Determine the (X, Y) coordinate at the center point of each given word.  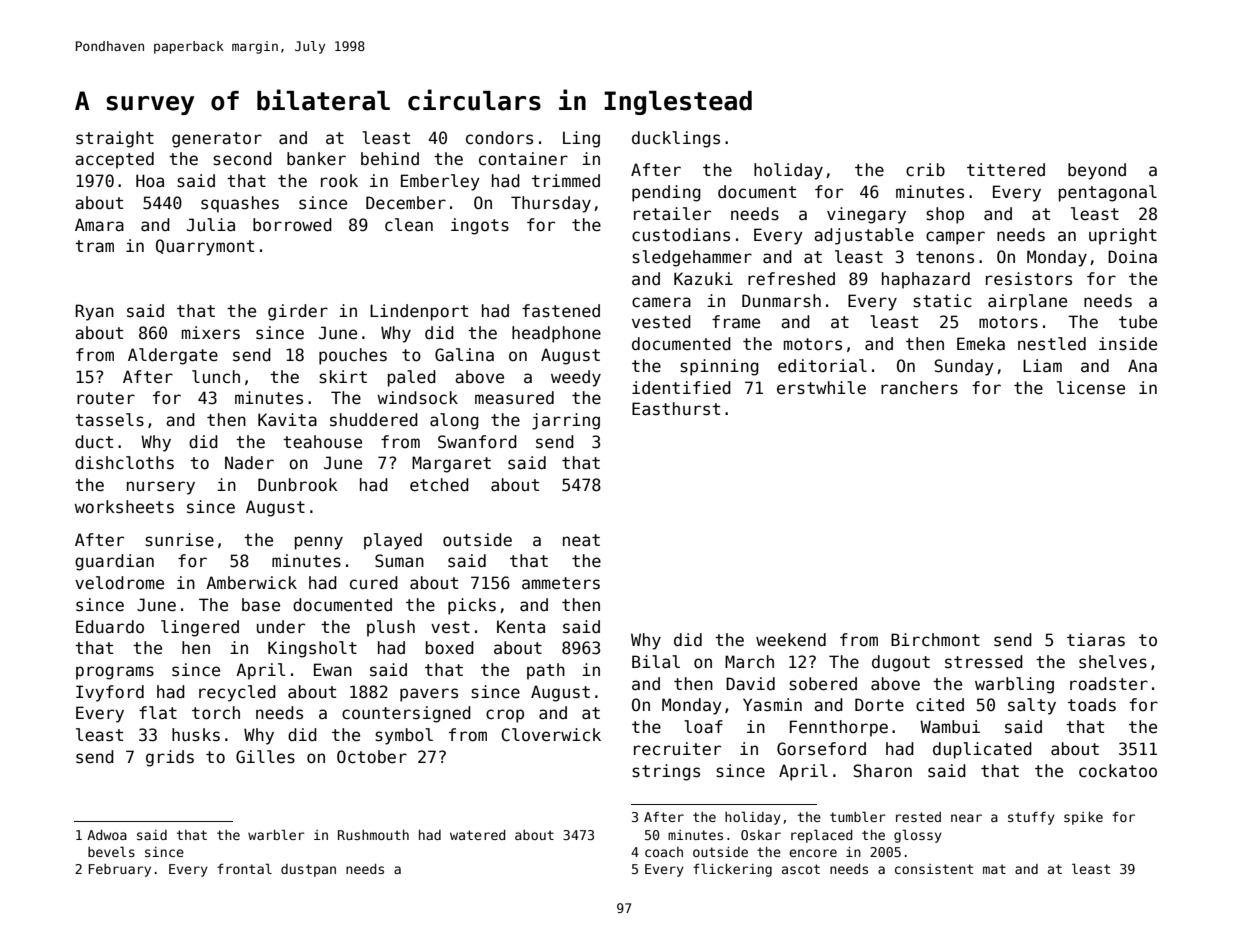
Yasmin (772, 705)
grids (170, 758)
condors (499, 138)
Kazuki (703, 279)
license (1091, 388)
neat (581, 540)
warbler (276, 834)
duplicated (982, 750)
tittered (1006, 170)
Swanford (477, 442)
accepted (114, 160)
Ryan (94, 312)
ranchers (919, 388)
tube (1138, 322)
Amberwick (251, 582)
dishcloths (124, 463)
